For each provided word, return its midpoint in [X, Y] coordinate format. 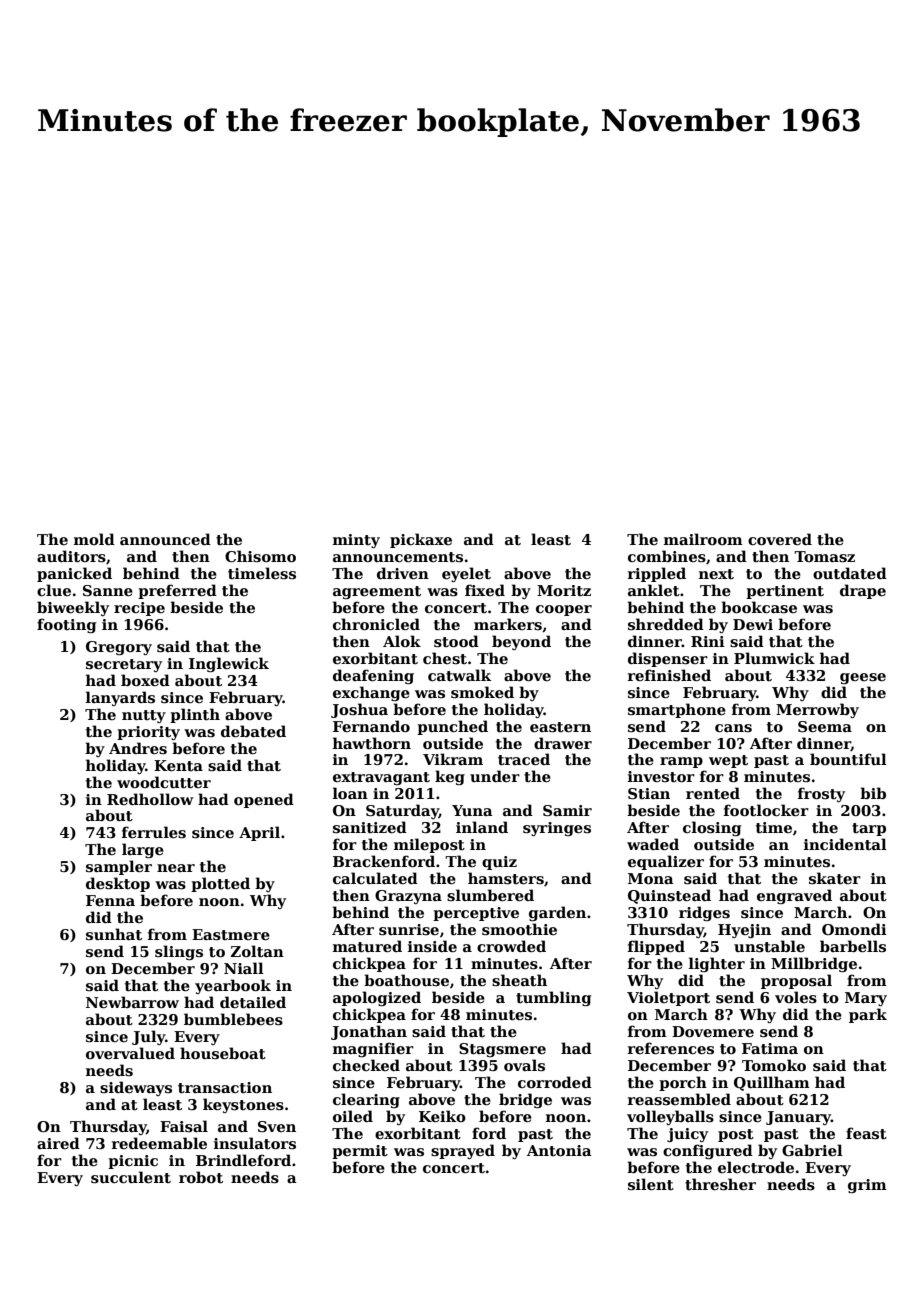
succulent [131, 1177]
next [716, 574]
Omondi [854, 929]
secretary [124, 665]
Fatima [770, 1048]
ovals [524, 1065]
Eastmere [231, 935]
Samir [567, 810]
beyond [521, 642]
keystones [243, 1105]
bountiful [848, 759]
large [143, 850]
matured [367, 946]
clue [54, 590]
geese [863, 678]
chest [445, 658]
